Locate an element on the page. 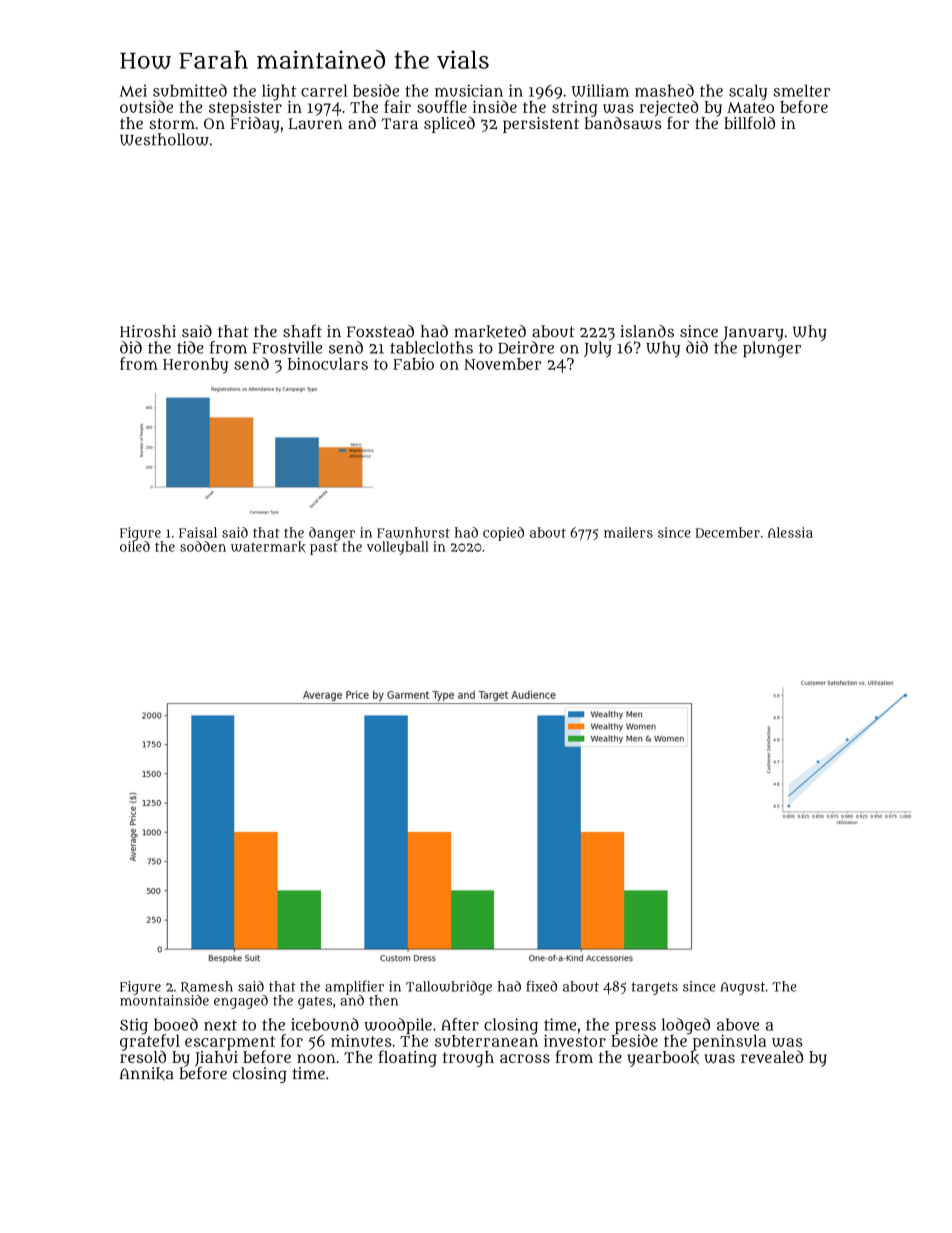  persistent is located at coordinates (541, 125).
